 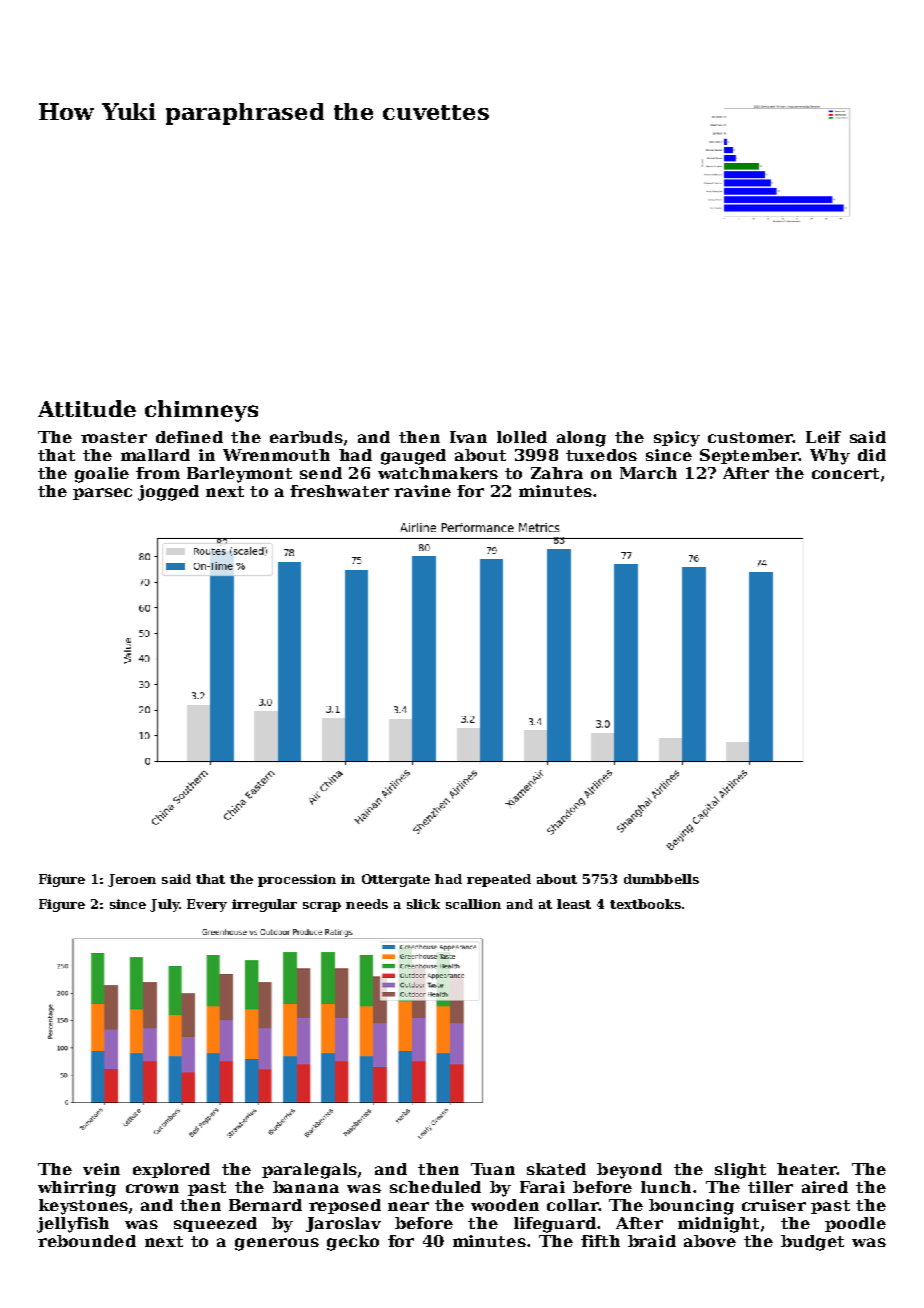 I want to click on concert, so click(x=845, y=473).
